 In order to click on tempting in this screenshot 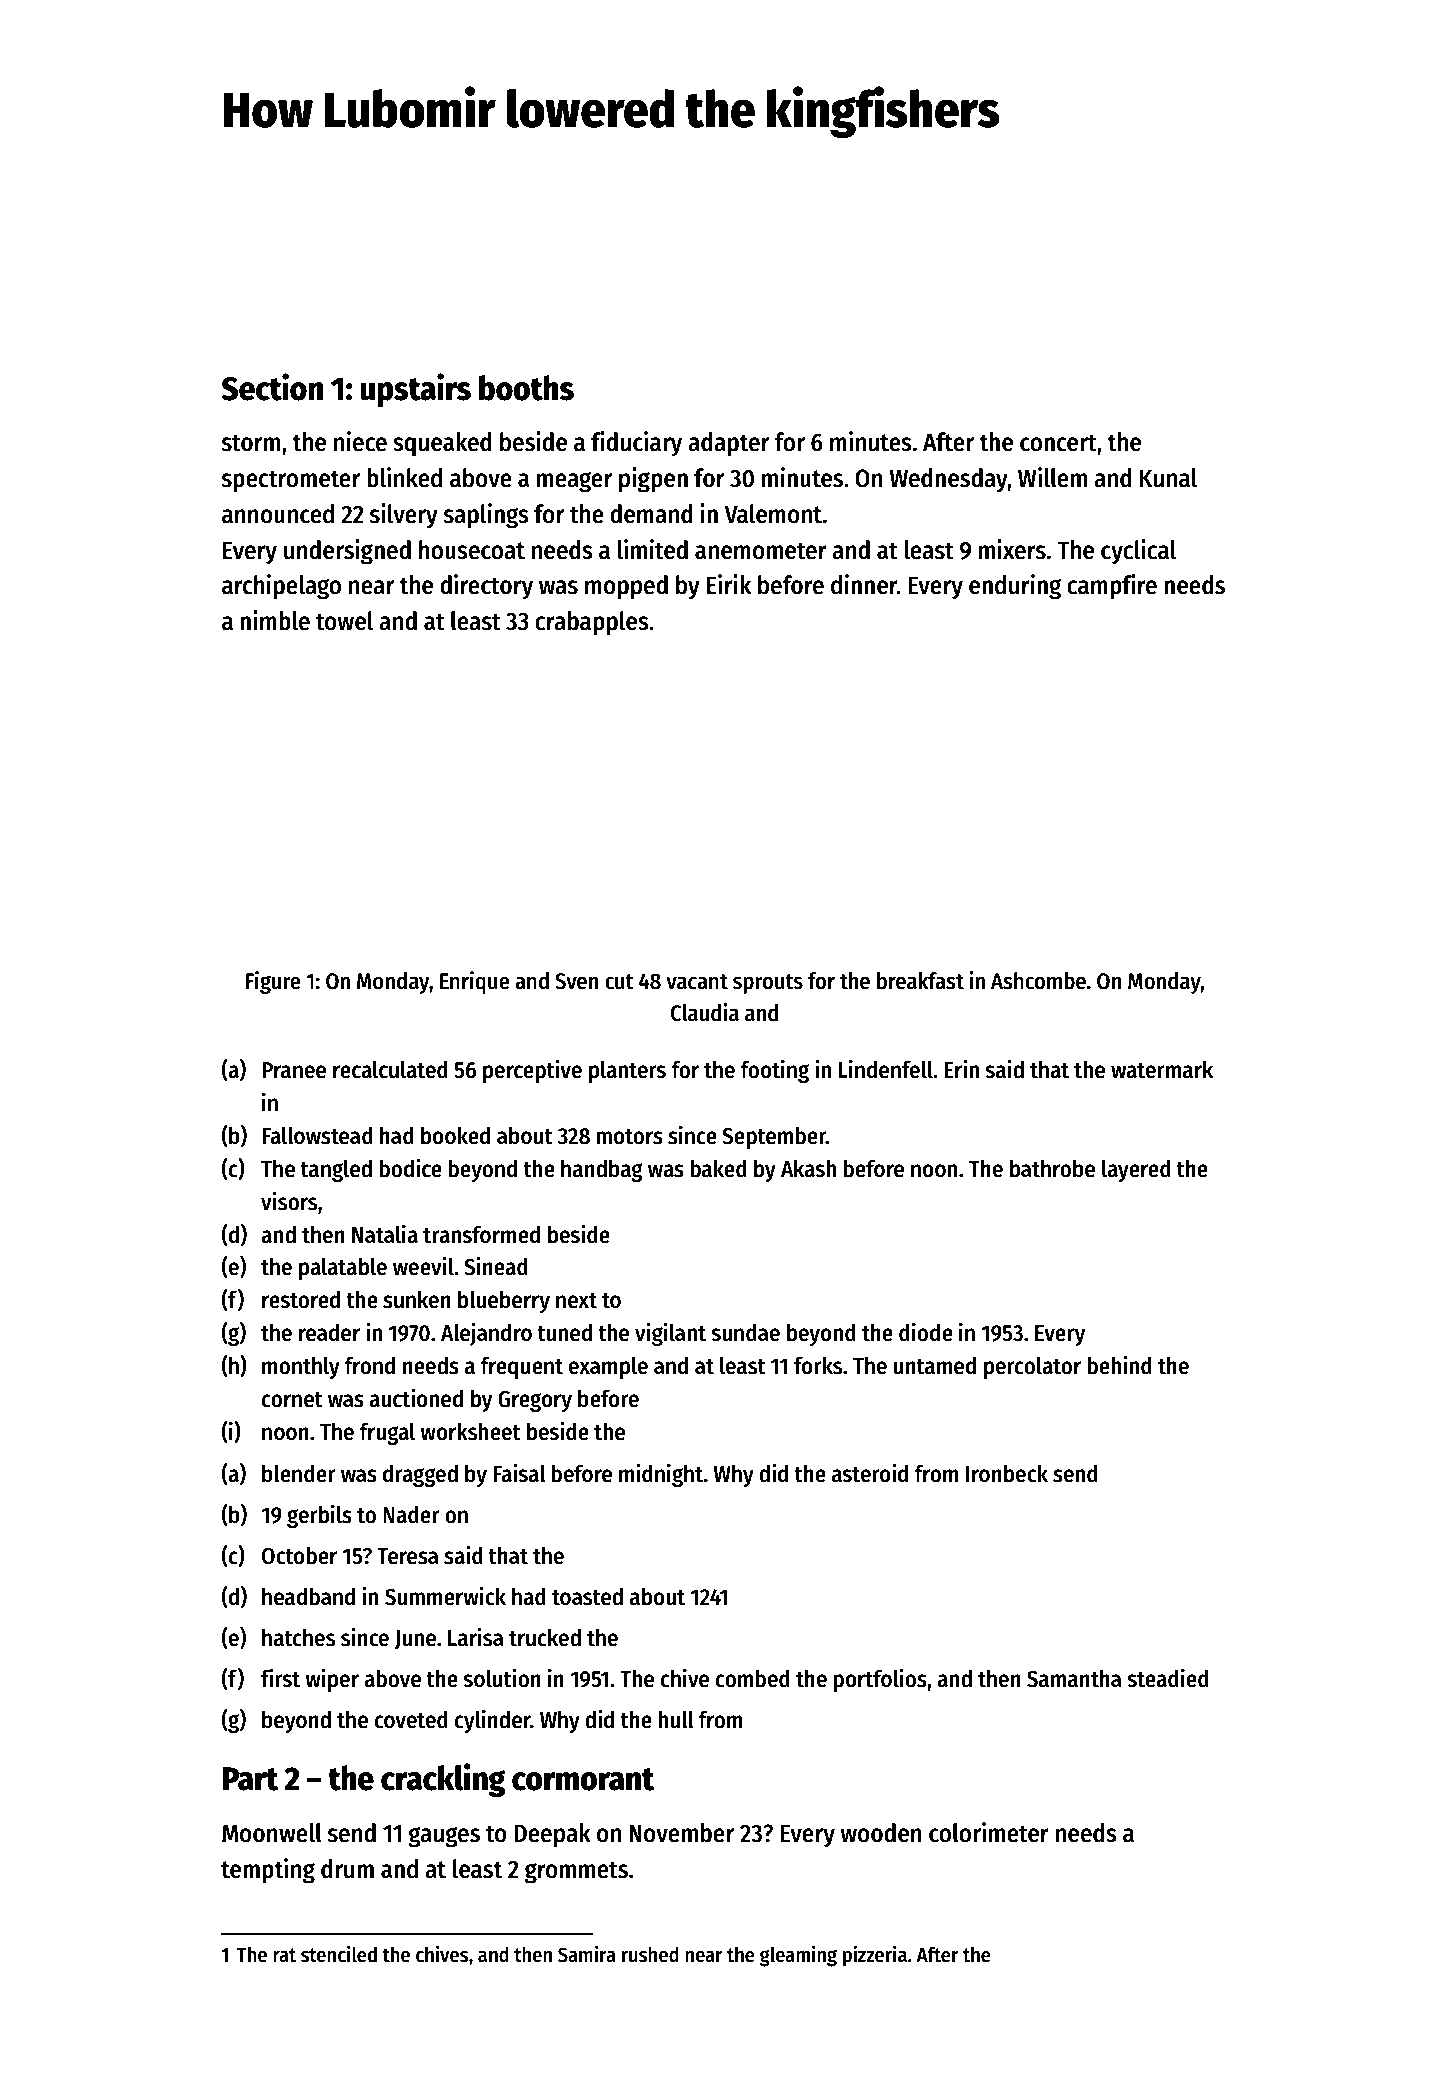, I will do `click(268, 1871)`.
